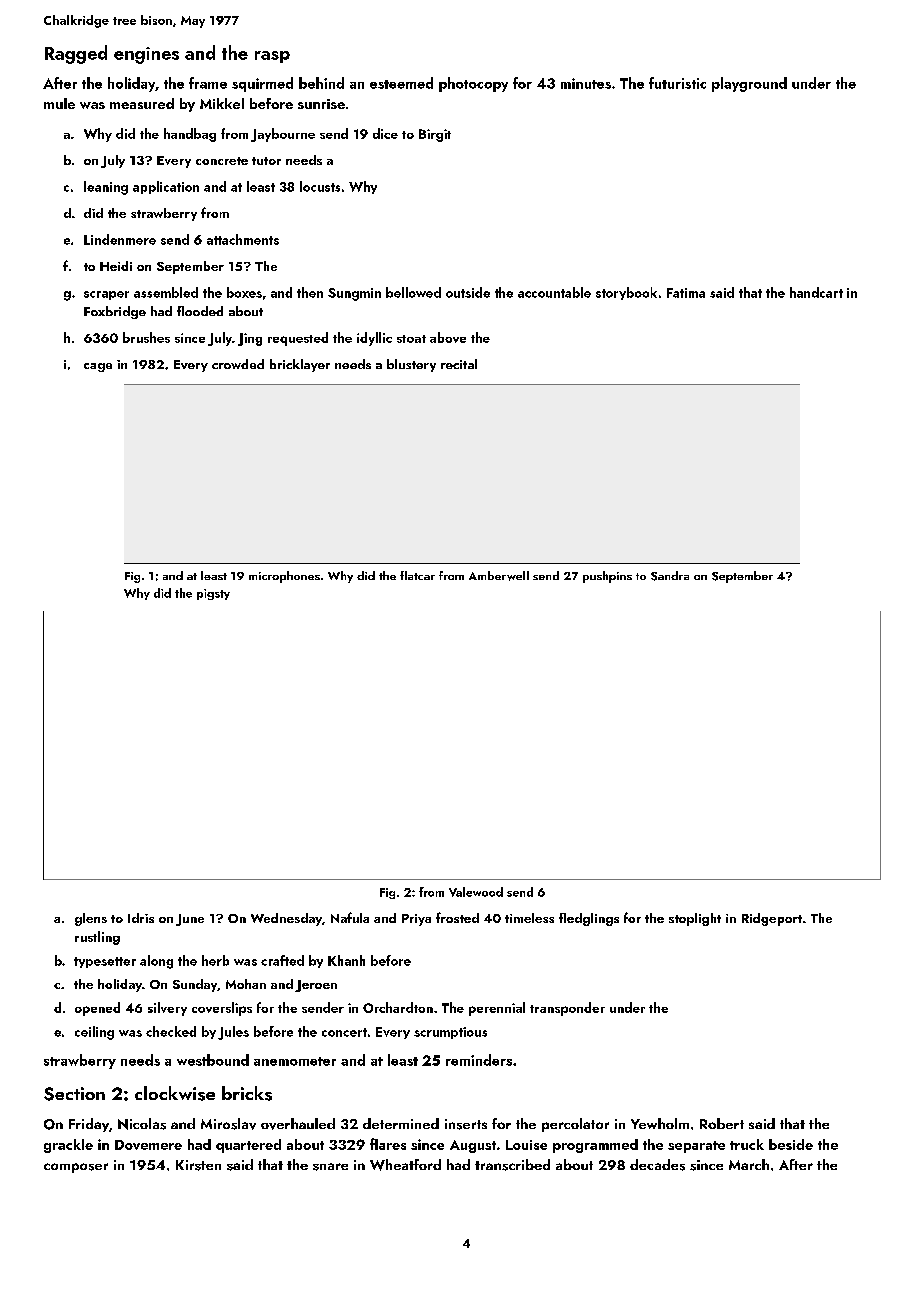 The image size is (924, 1308). What do you see at coordinates (213, 594) in the image?
I see `pigsty` at bounding box center [213, 594].
